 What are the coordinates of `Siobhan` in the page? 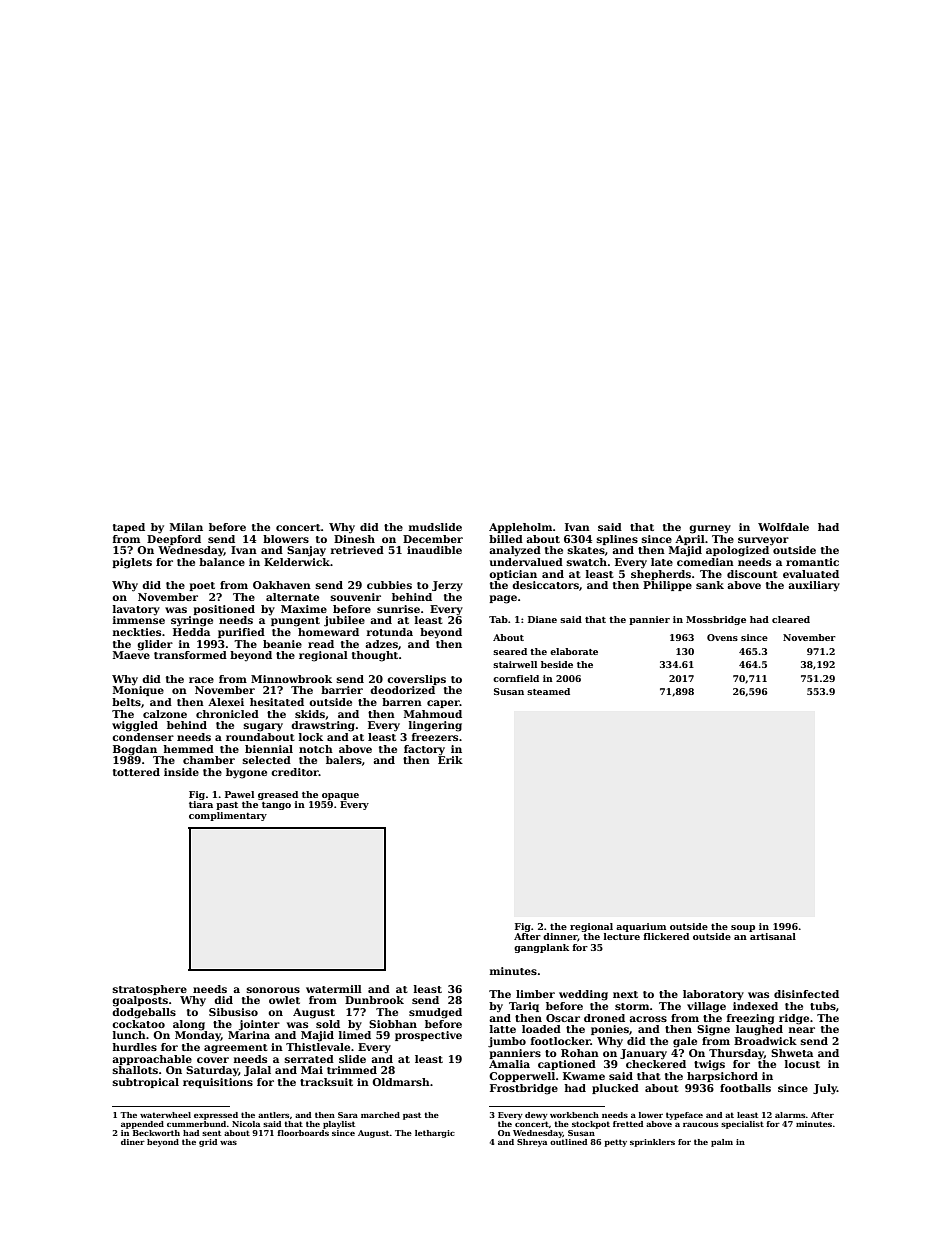 It's located at (393, 1024).
